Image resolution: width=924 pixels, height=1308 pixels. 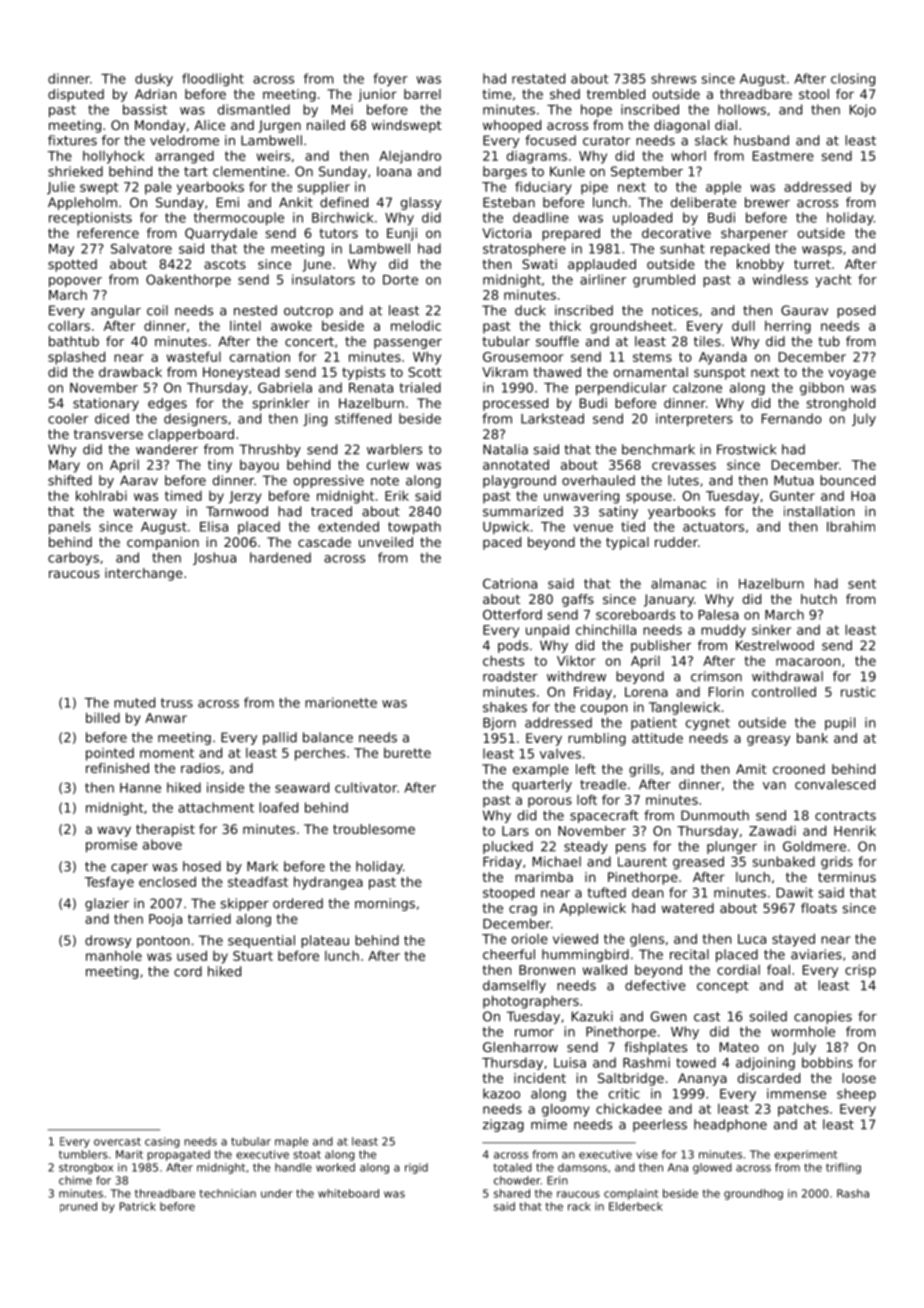 What do you see at coordinates (341, 702) in the page?
I see `marionette` at bounding box center [341, 702].
